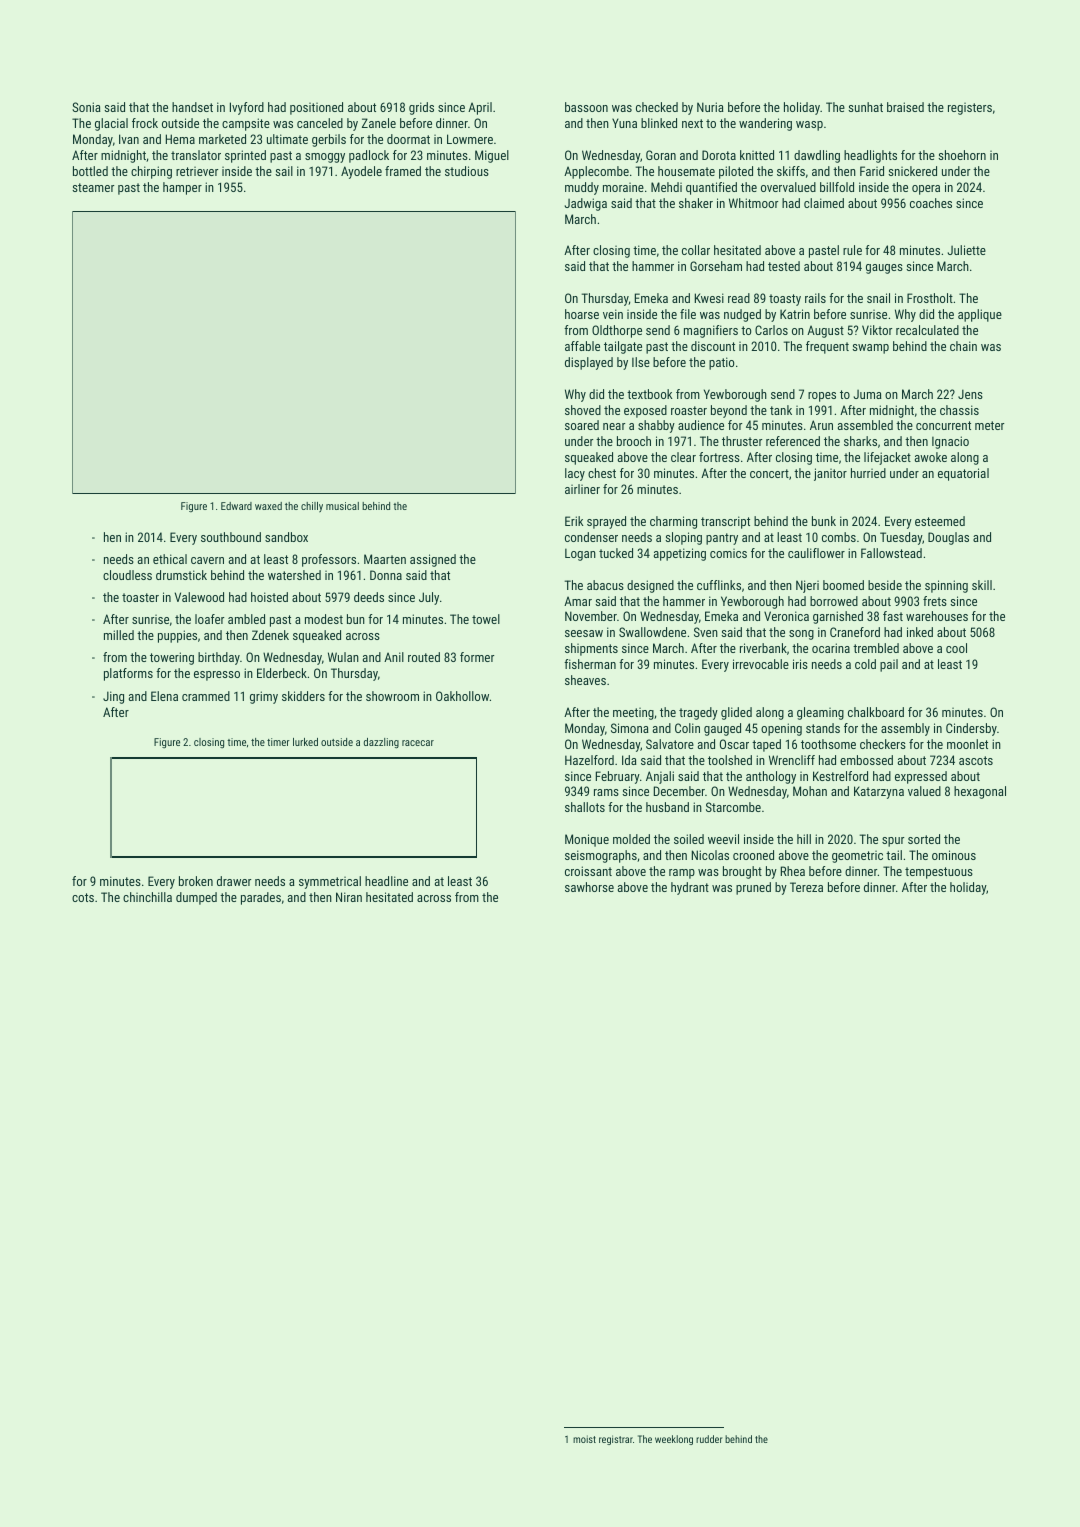 The width and height of the screenshot is (1080, 1527). I want to click on Ivyford, so click(247, 108).
